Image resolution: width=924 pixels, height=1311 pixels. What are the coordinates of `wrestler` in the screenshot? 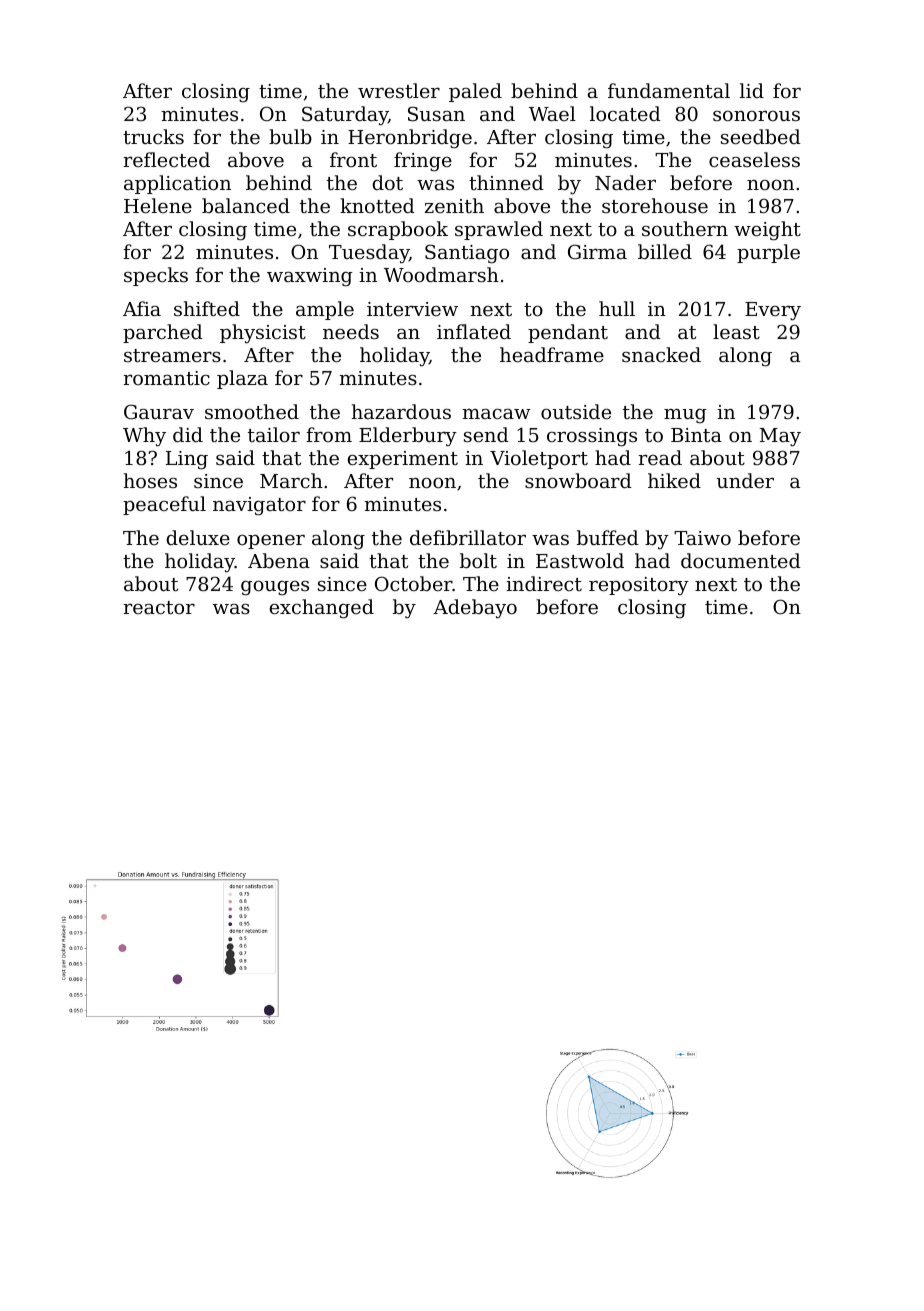 It's located at (399, 90).
